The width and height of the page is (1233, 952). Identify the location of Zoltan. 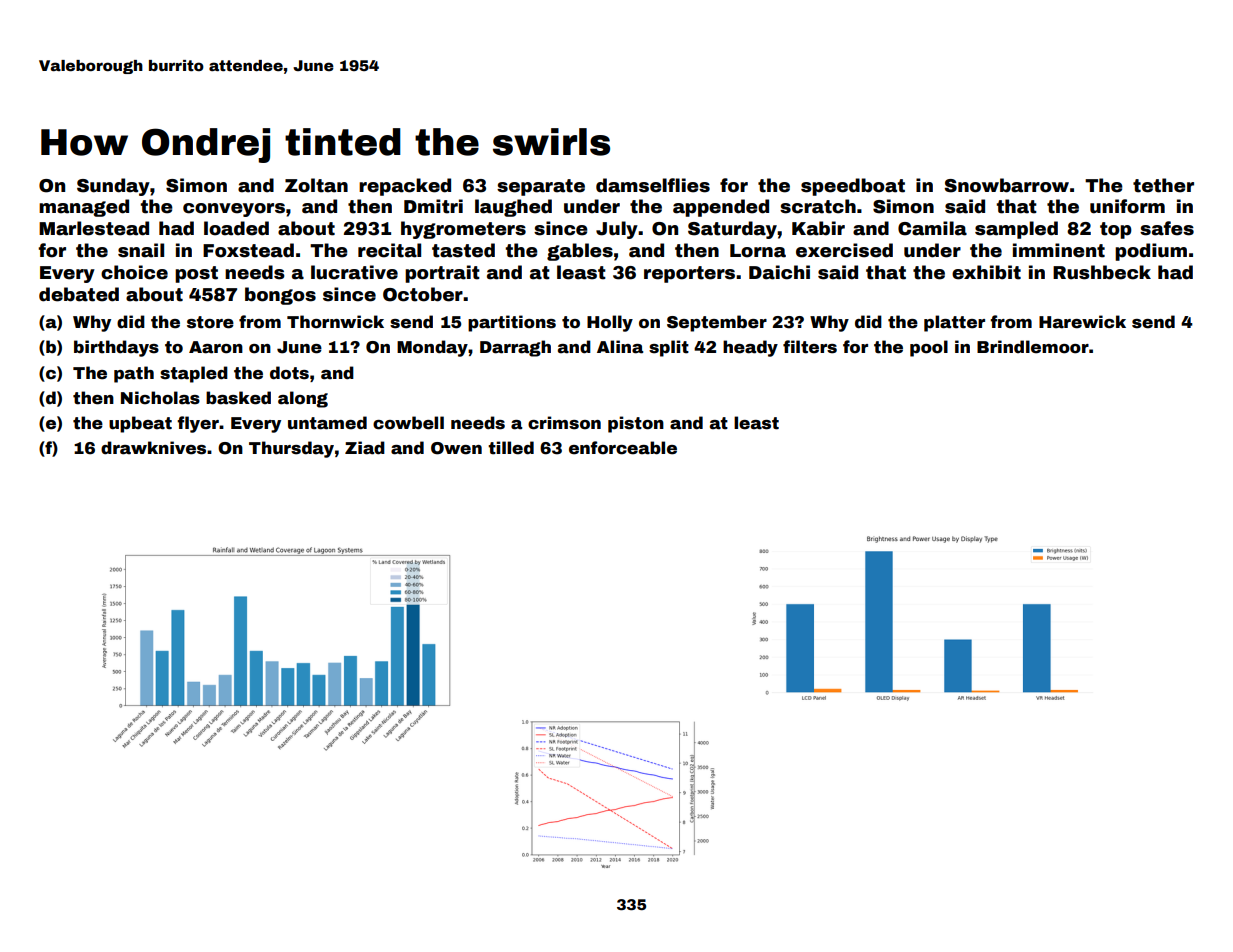
(316, 185).
